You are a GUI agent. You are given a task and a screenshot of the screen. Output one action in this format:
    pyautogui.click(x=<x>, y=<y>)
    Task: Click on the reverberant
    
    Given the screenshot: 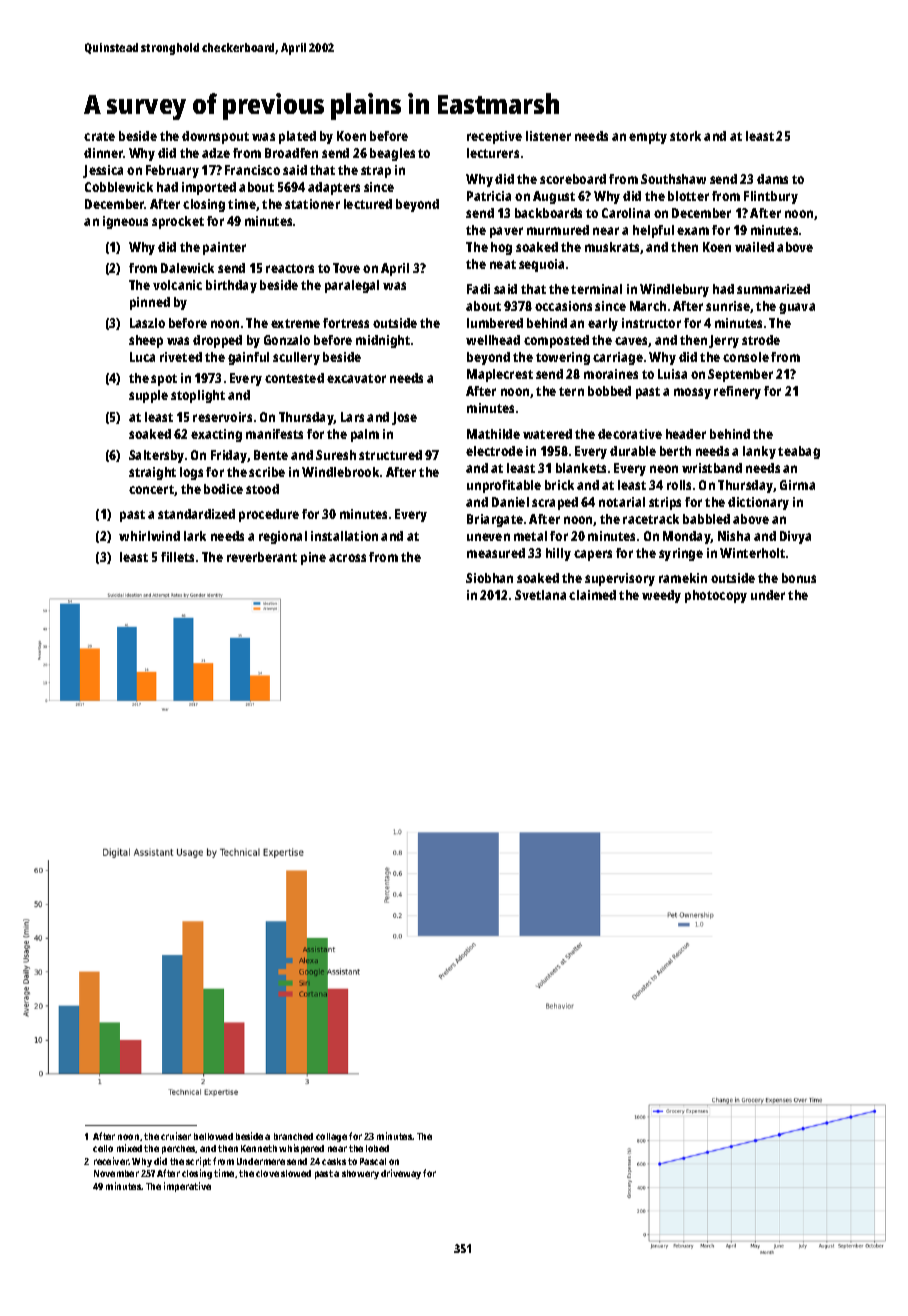 What is the action you would take?
    pyautogui.click(x=262, y=557)
